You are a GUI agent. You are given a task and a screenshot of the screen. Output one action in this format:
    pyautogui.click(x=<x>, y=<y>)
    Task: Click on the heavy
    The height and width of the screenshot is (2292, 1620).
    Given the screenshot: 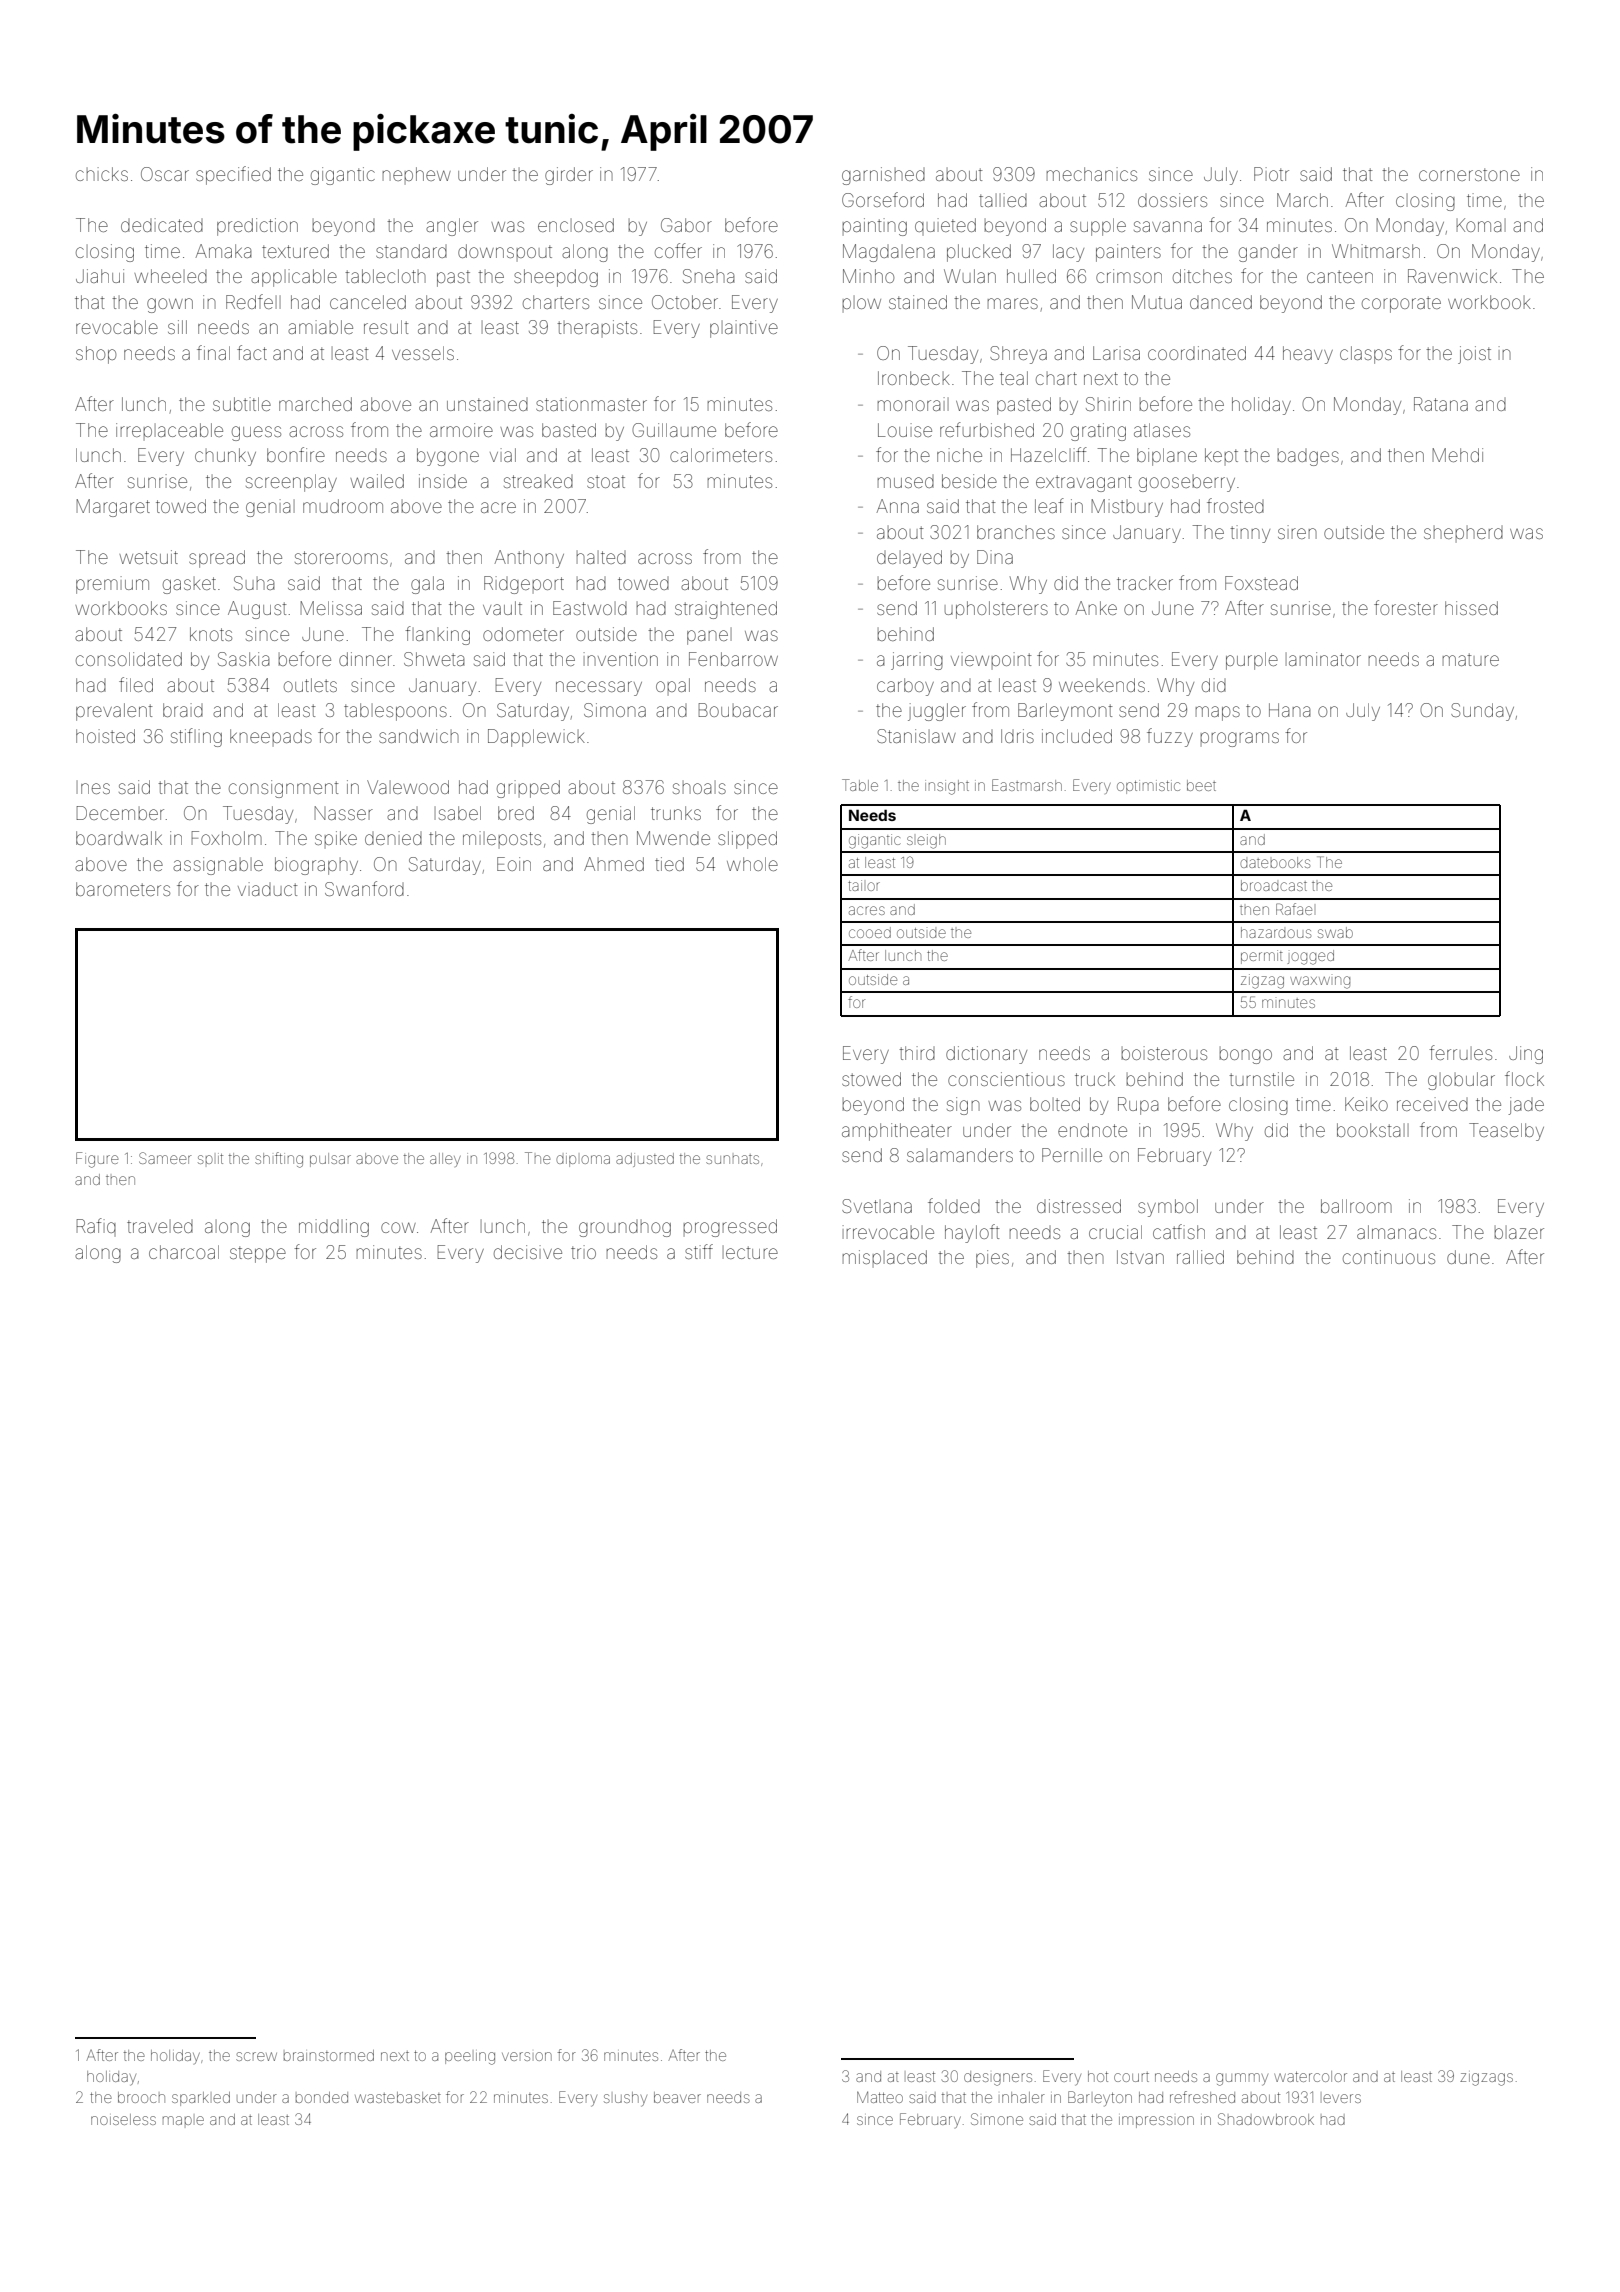 What is the action you would take?
    pyautogui.click(x=1308, y=355)
